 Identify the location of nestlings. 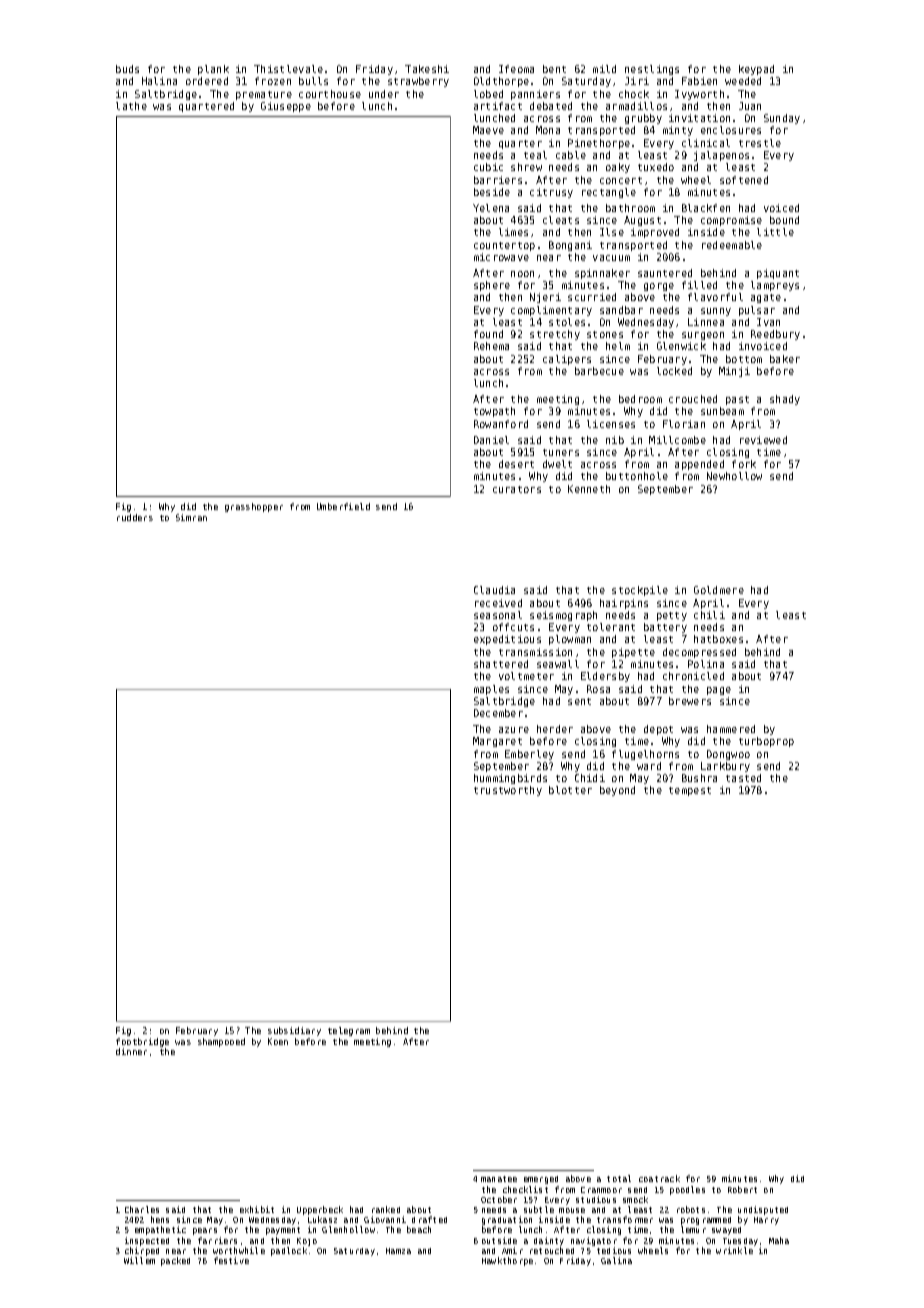
(652, 70).
